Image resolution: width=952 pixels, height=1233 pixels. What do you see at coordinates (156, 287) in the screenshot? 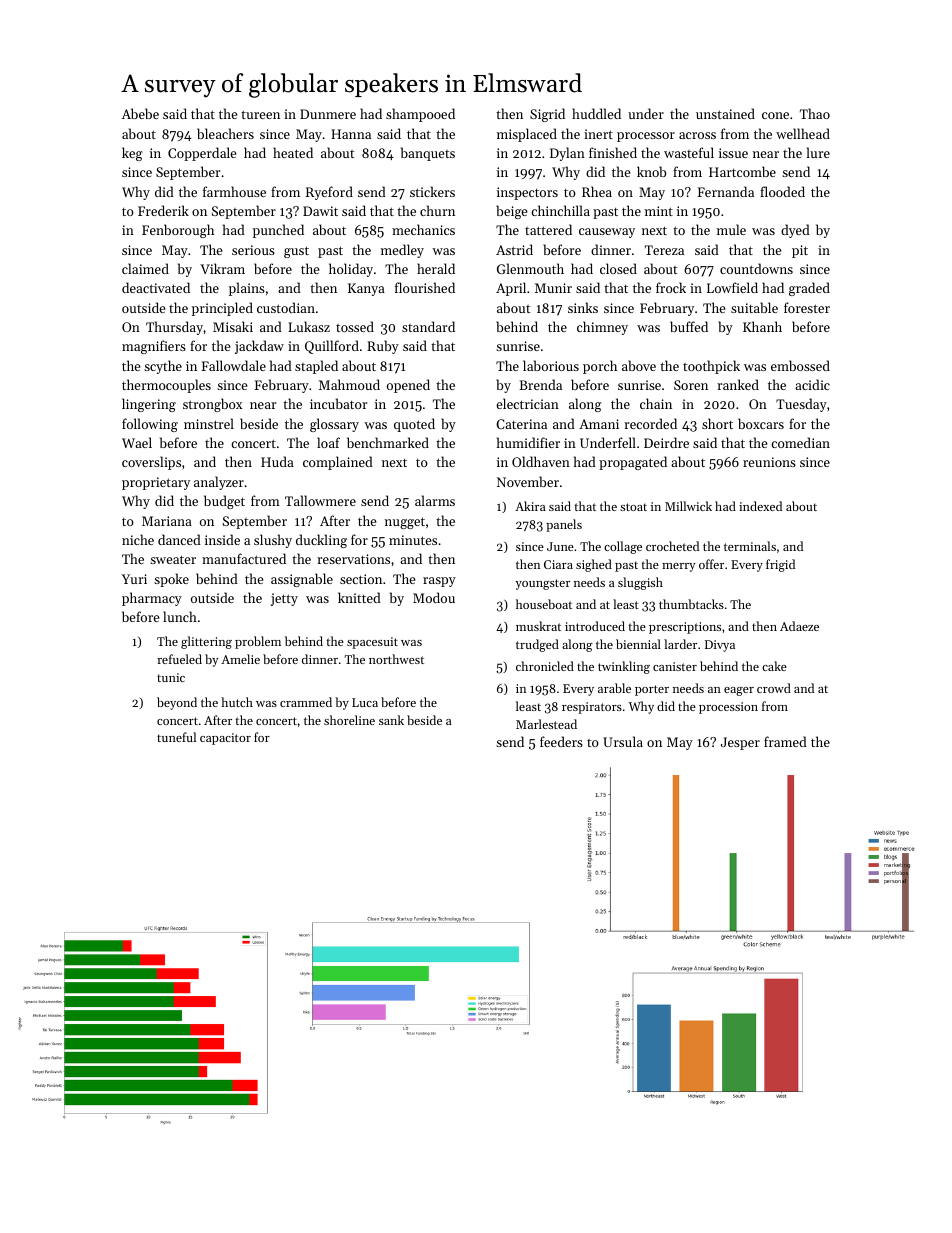
I see `deactivated` at bounding box center [156, 287].
